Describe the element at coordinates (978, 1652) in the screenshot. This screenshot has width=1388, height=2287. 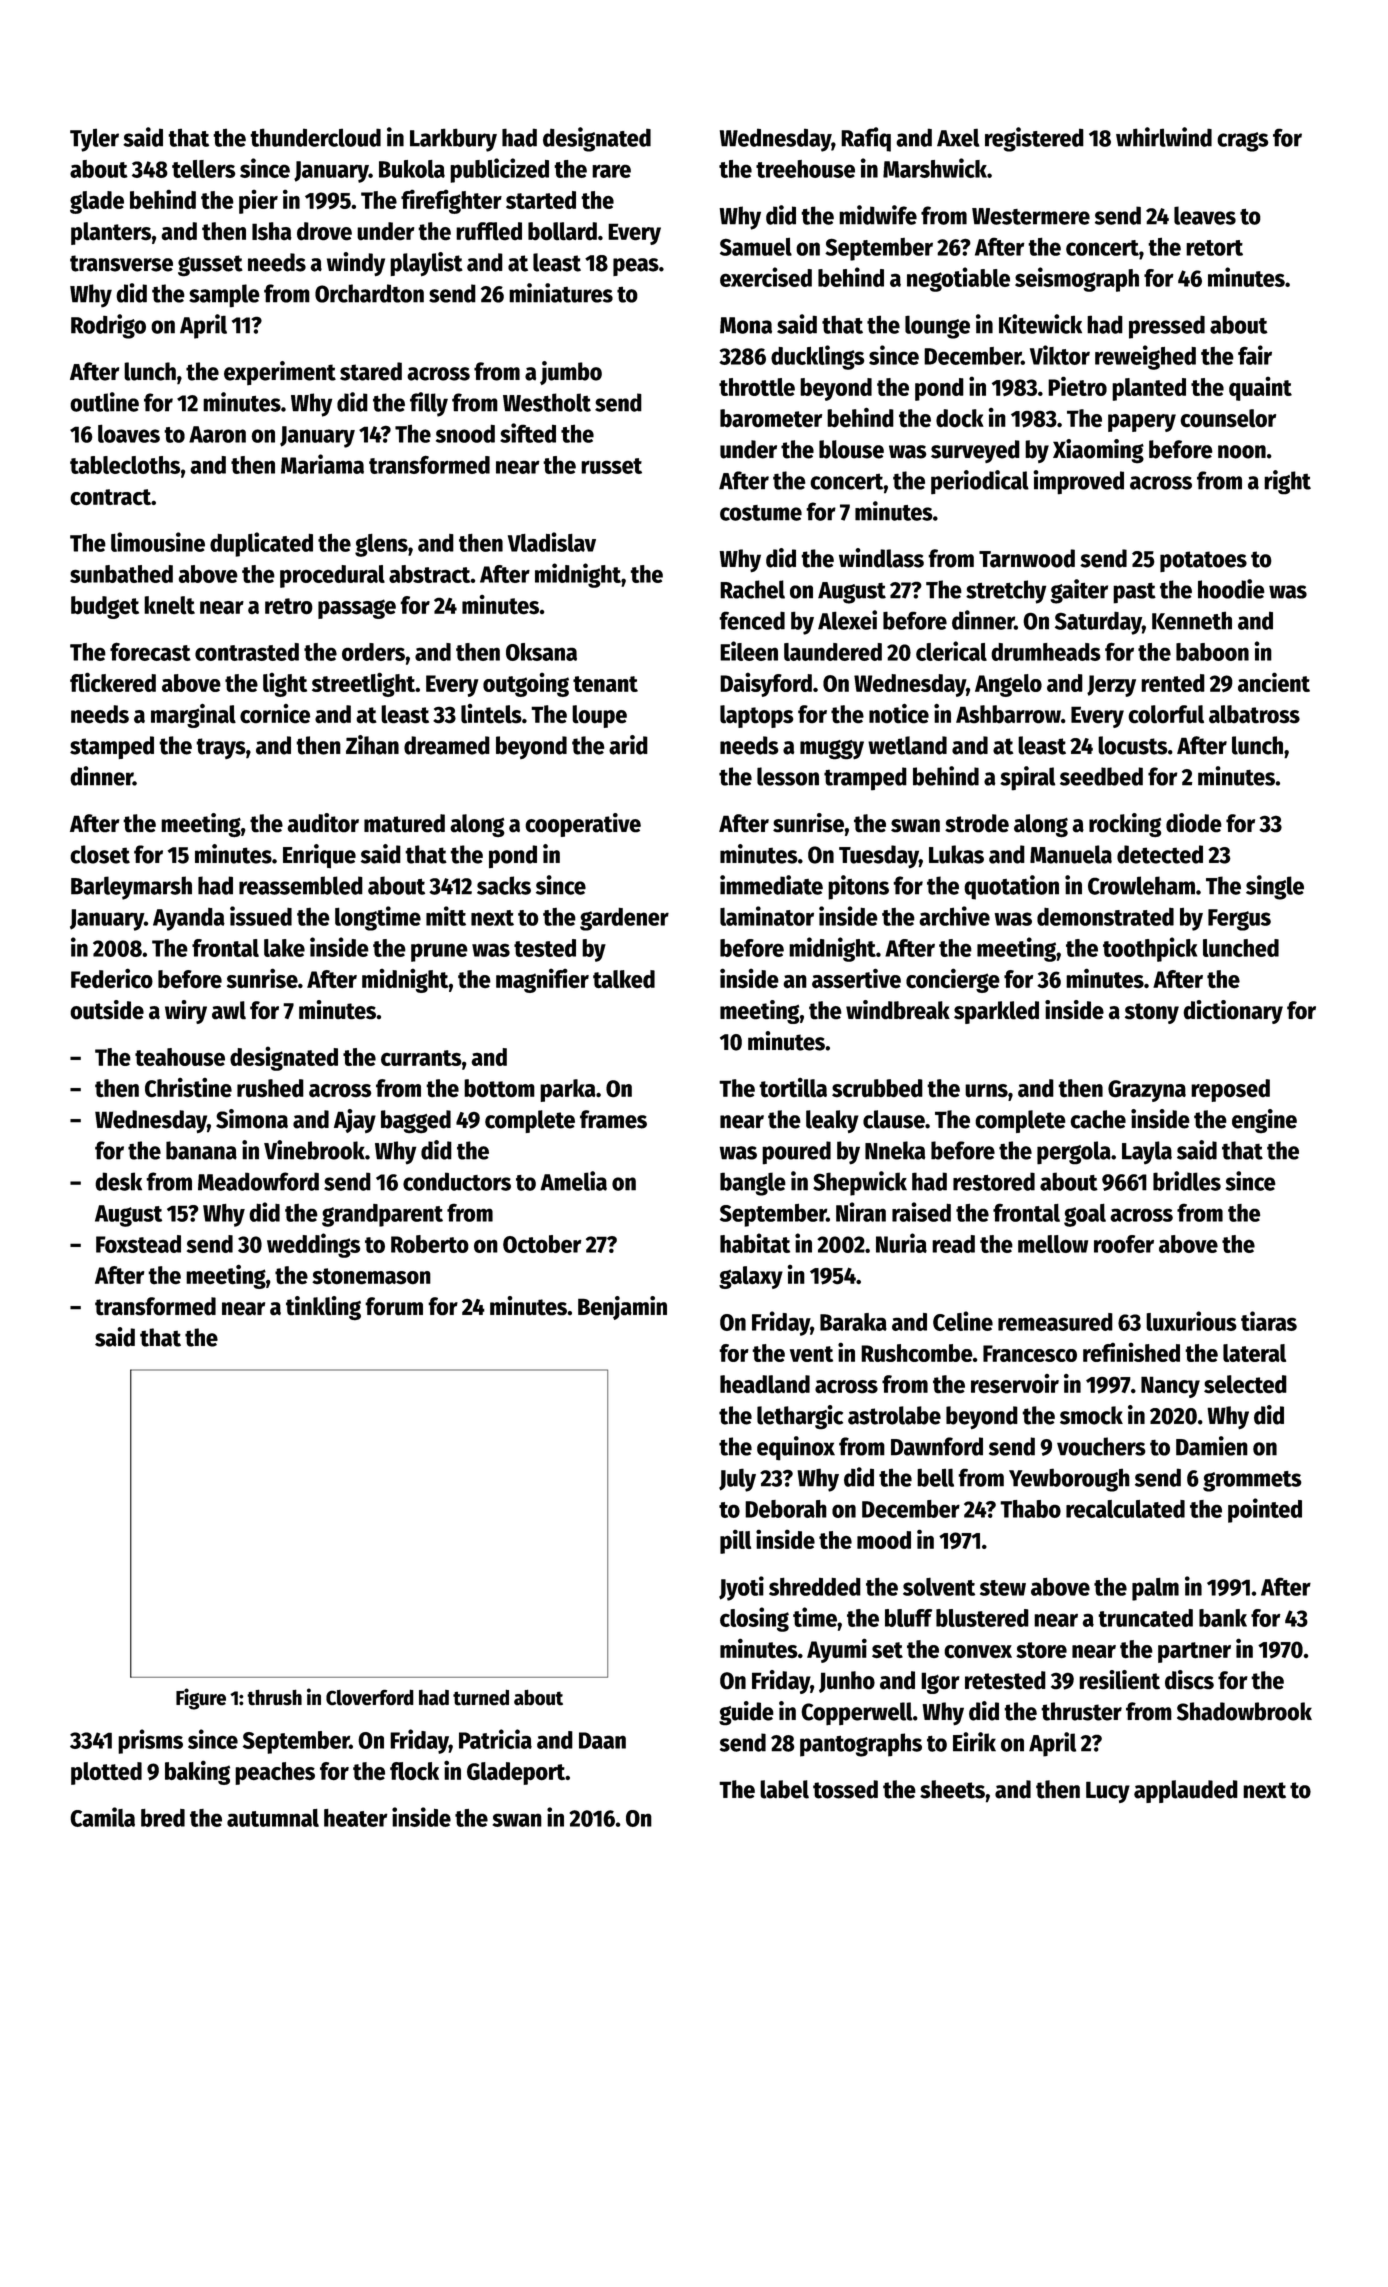
I see `convex` at that location.
